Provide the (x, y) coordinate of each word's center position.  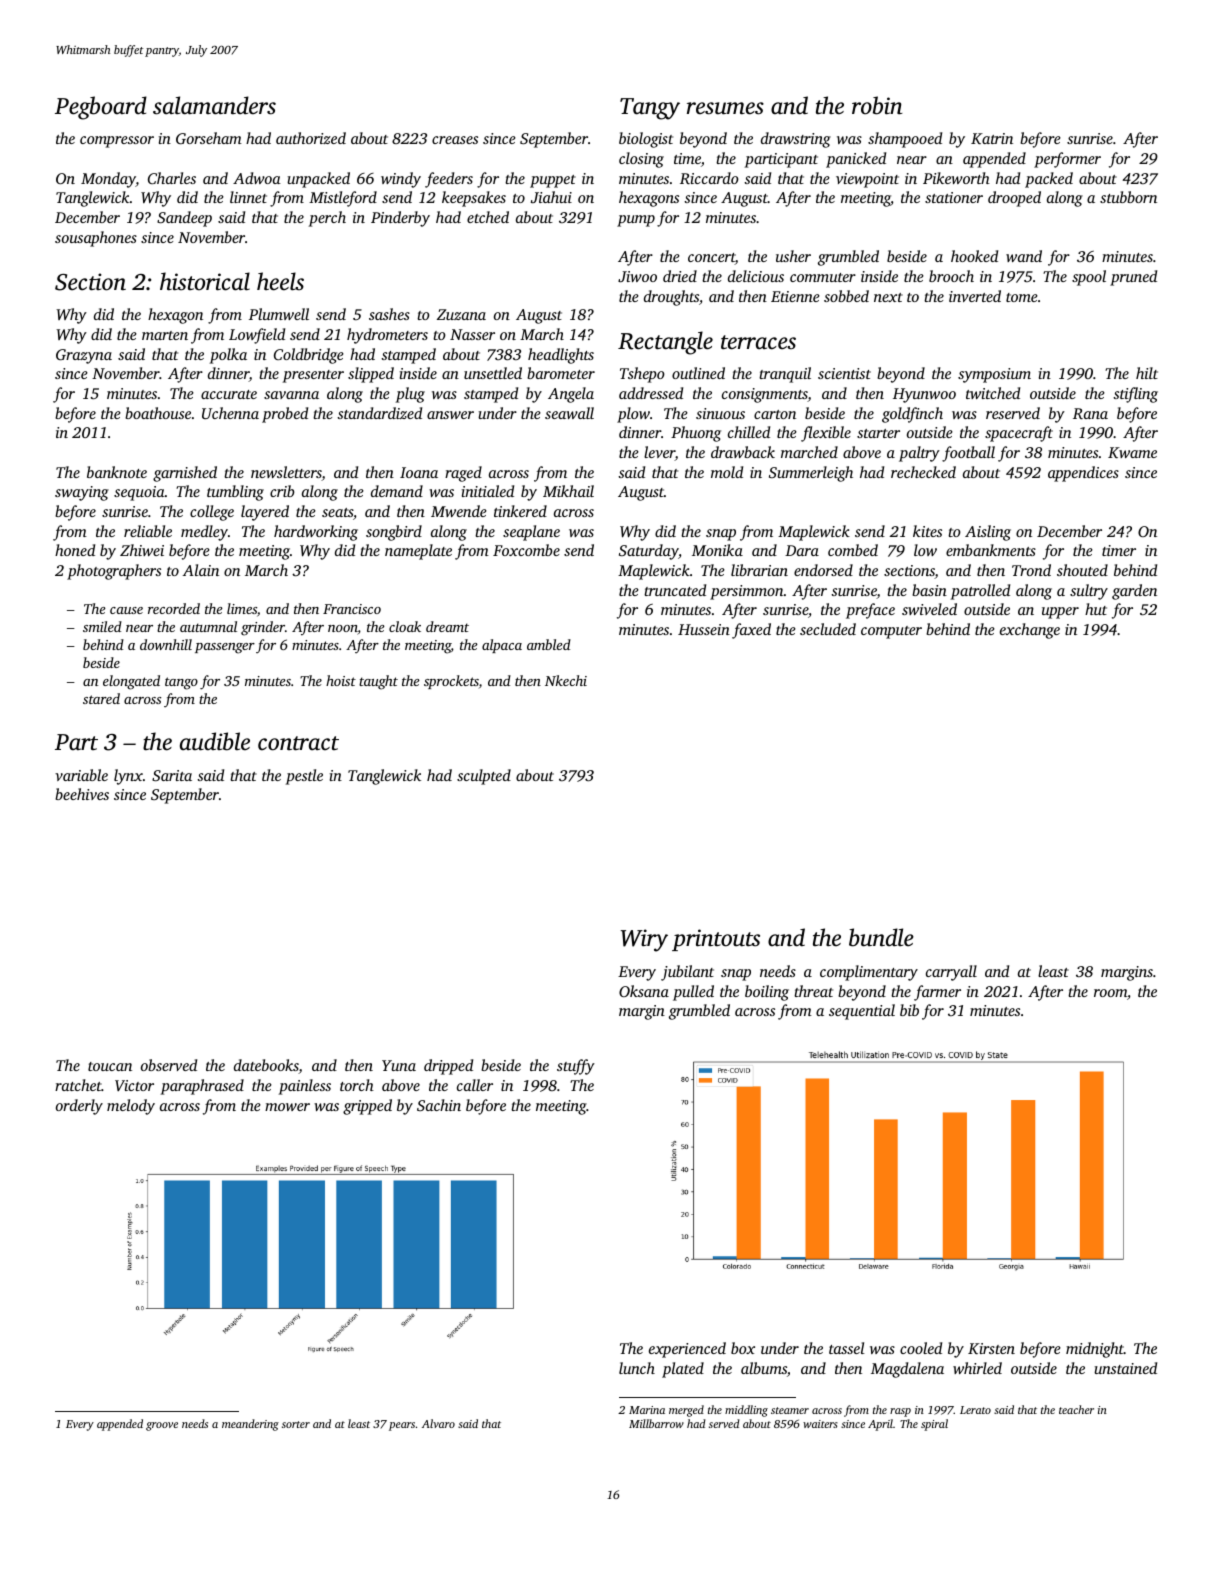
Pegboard (101, 108)
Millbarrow (656, 1423)
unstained (1125, 1368)
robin (877, 105)
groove (162, 1426)
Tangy (650, 109)
